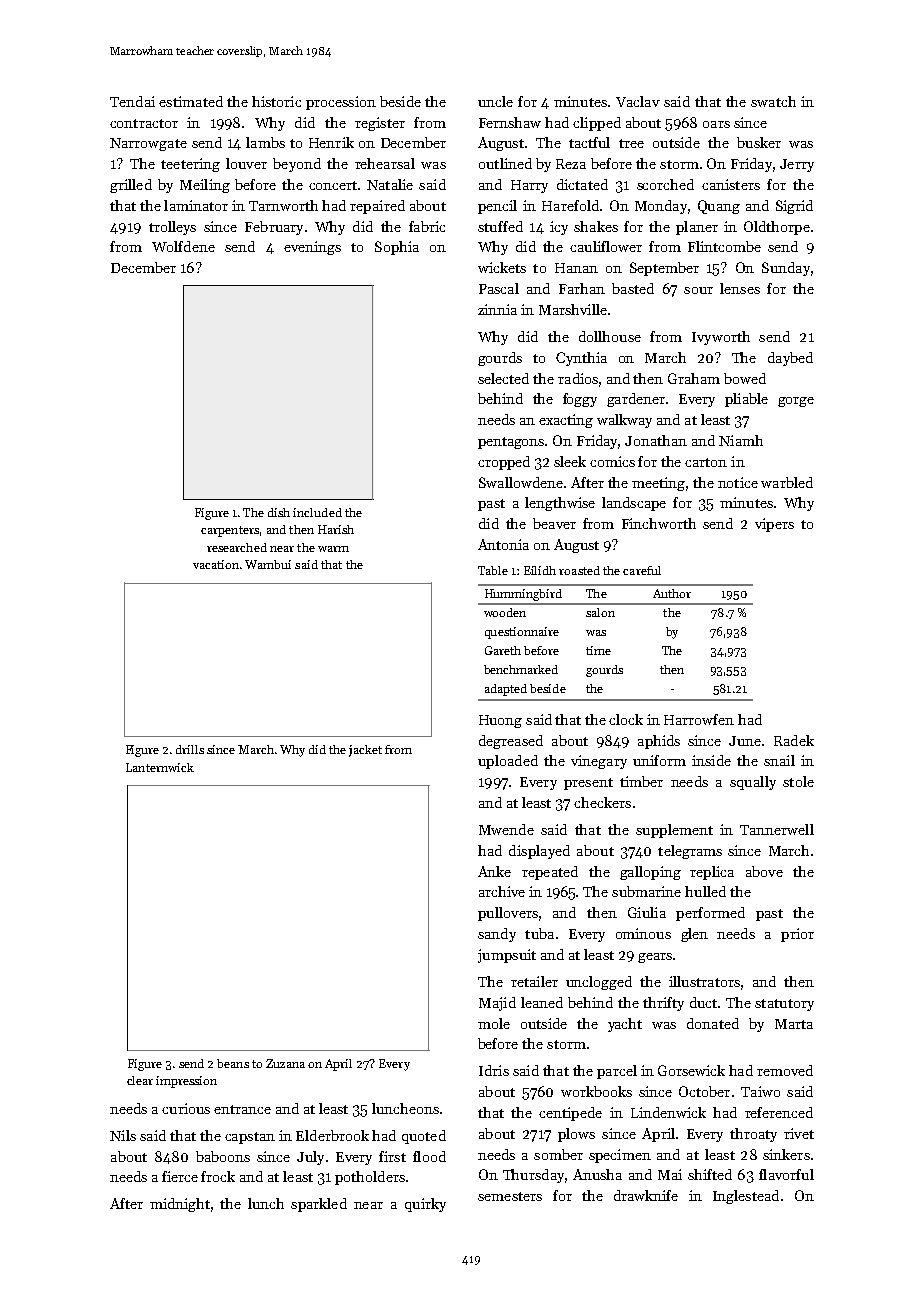  Describe the element at coordinates (218, 1176) in the page. I see `frock` at that location.
